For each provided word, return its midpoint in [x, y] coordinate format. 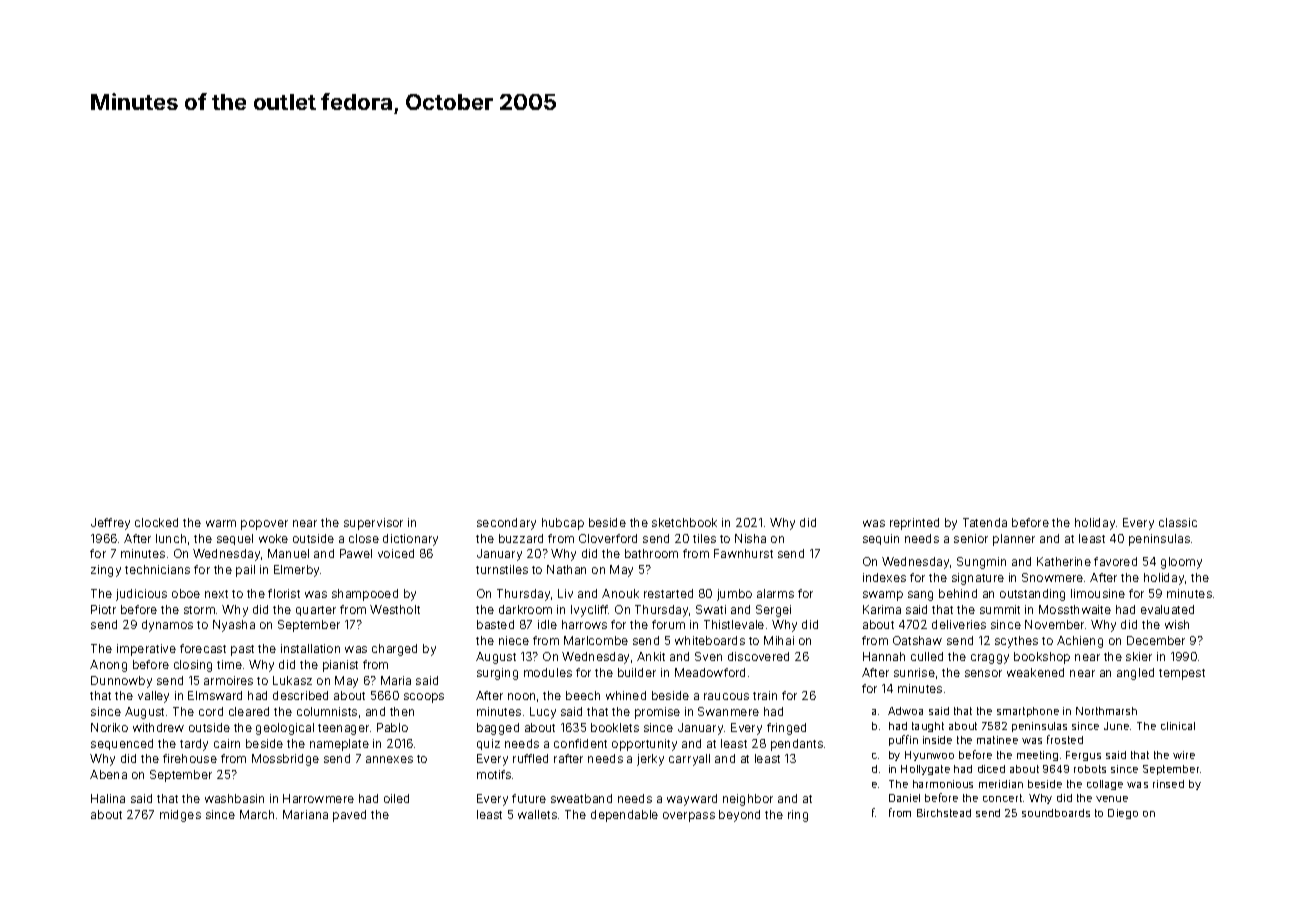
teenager [343, 729]
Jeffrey [110, 524]
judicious [141, 595]
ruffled [530, 758]
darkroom [525, 609]
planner [1014, 540]
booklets [615, 727]
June [1116, 726]
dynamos [167, 626]
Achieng [1080, 642]
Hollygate [925, 770]
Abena [108, 774]
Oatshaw [917, 640]
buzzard [521, 538]
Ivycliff [590, 611]
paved [349, 816]
